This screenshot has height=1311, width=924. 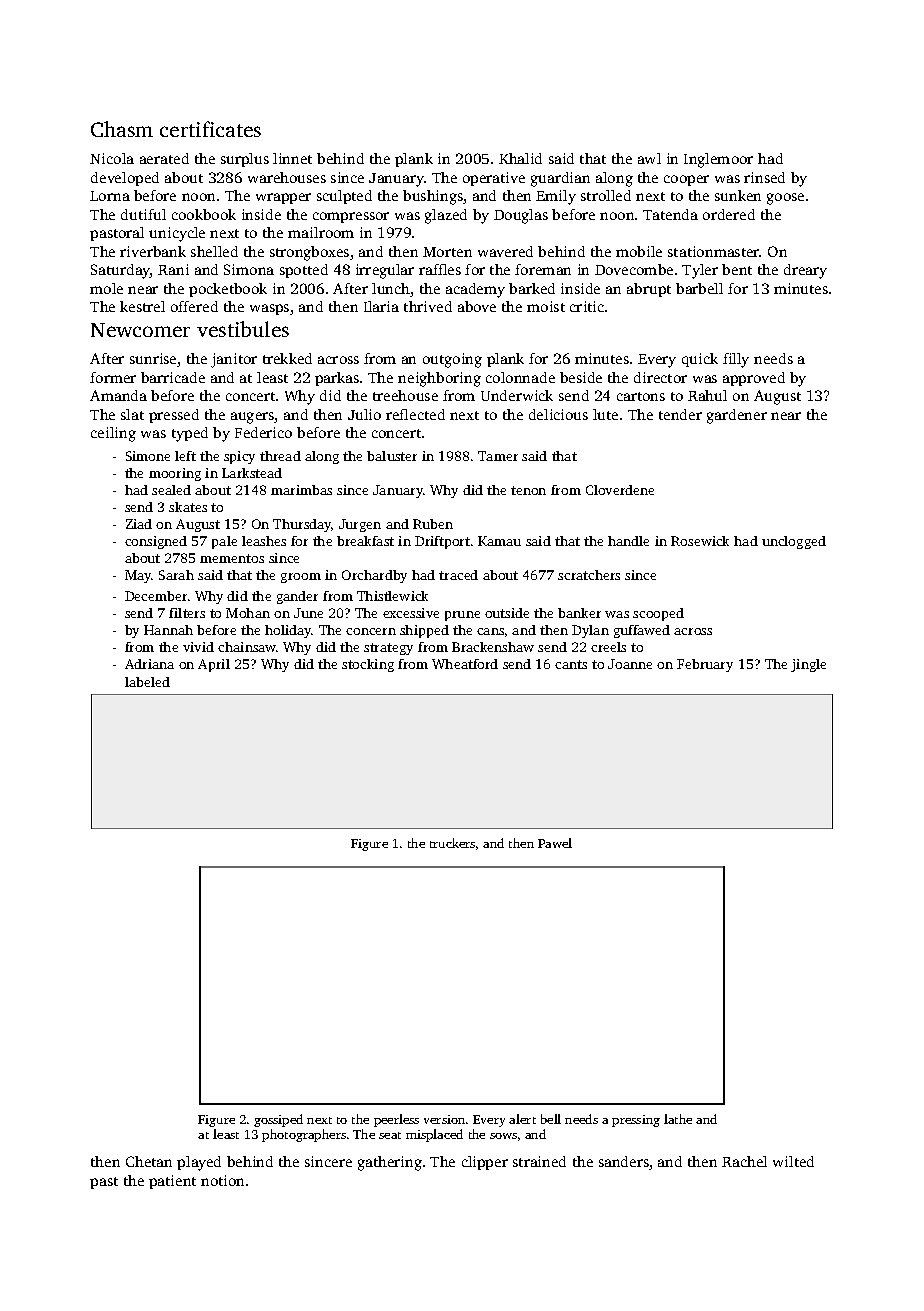 What do you see at coordinates (365, 541) in the screenshot?
I see `breakfast` at bounding box center [365, 541].
